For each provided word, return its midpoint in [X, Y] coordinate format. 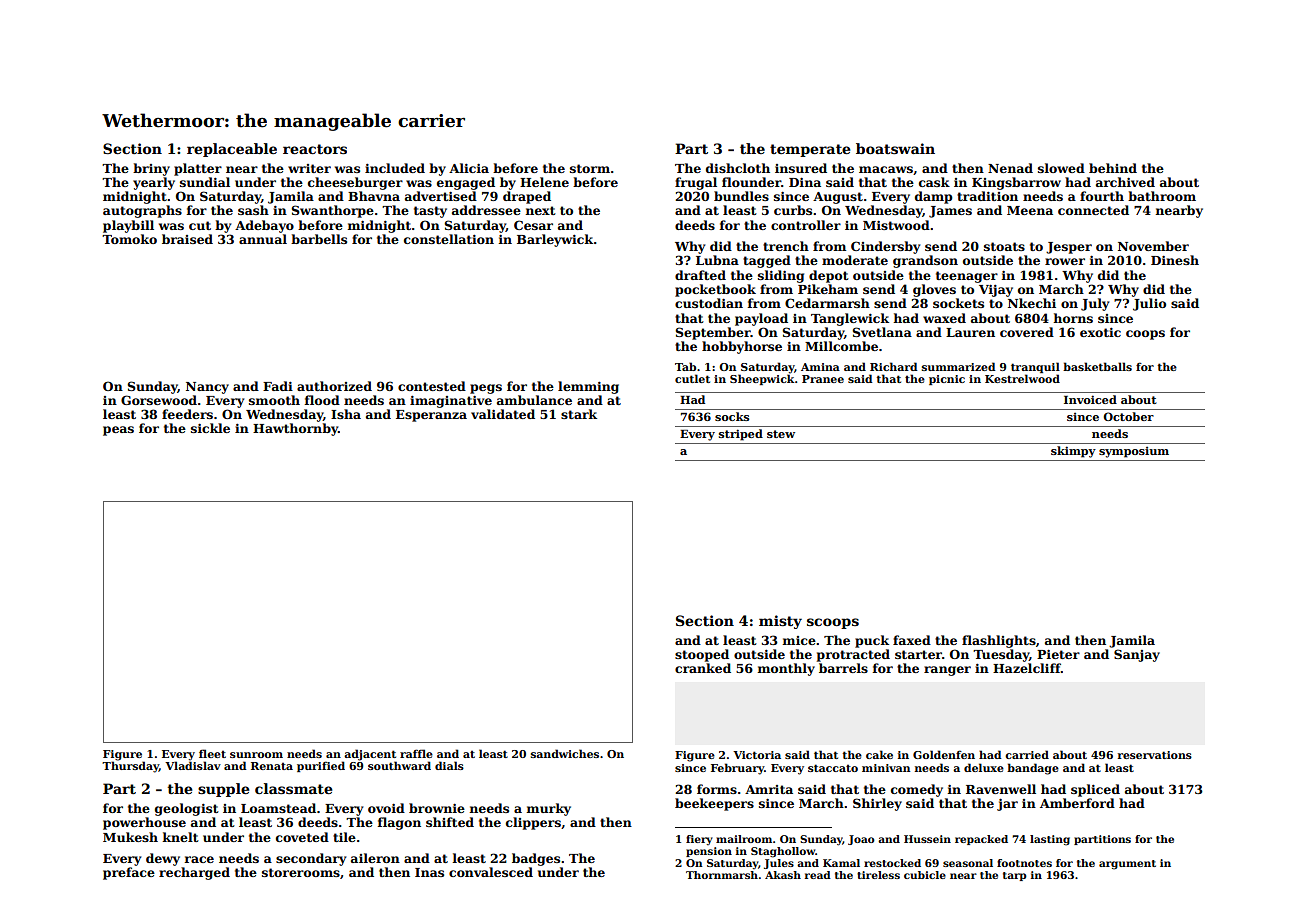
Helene [544, 182]
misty [780, 622]
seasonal [968, 863]
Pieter [1058, 654]
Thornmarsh [722, 875]
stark [579, 414]
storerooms [301, 872]
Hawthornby [295, 429]
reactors [315, 149]
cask [934, 182]
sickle [210, 428]
